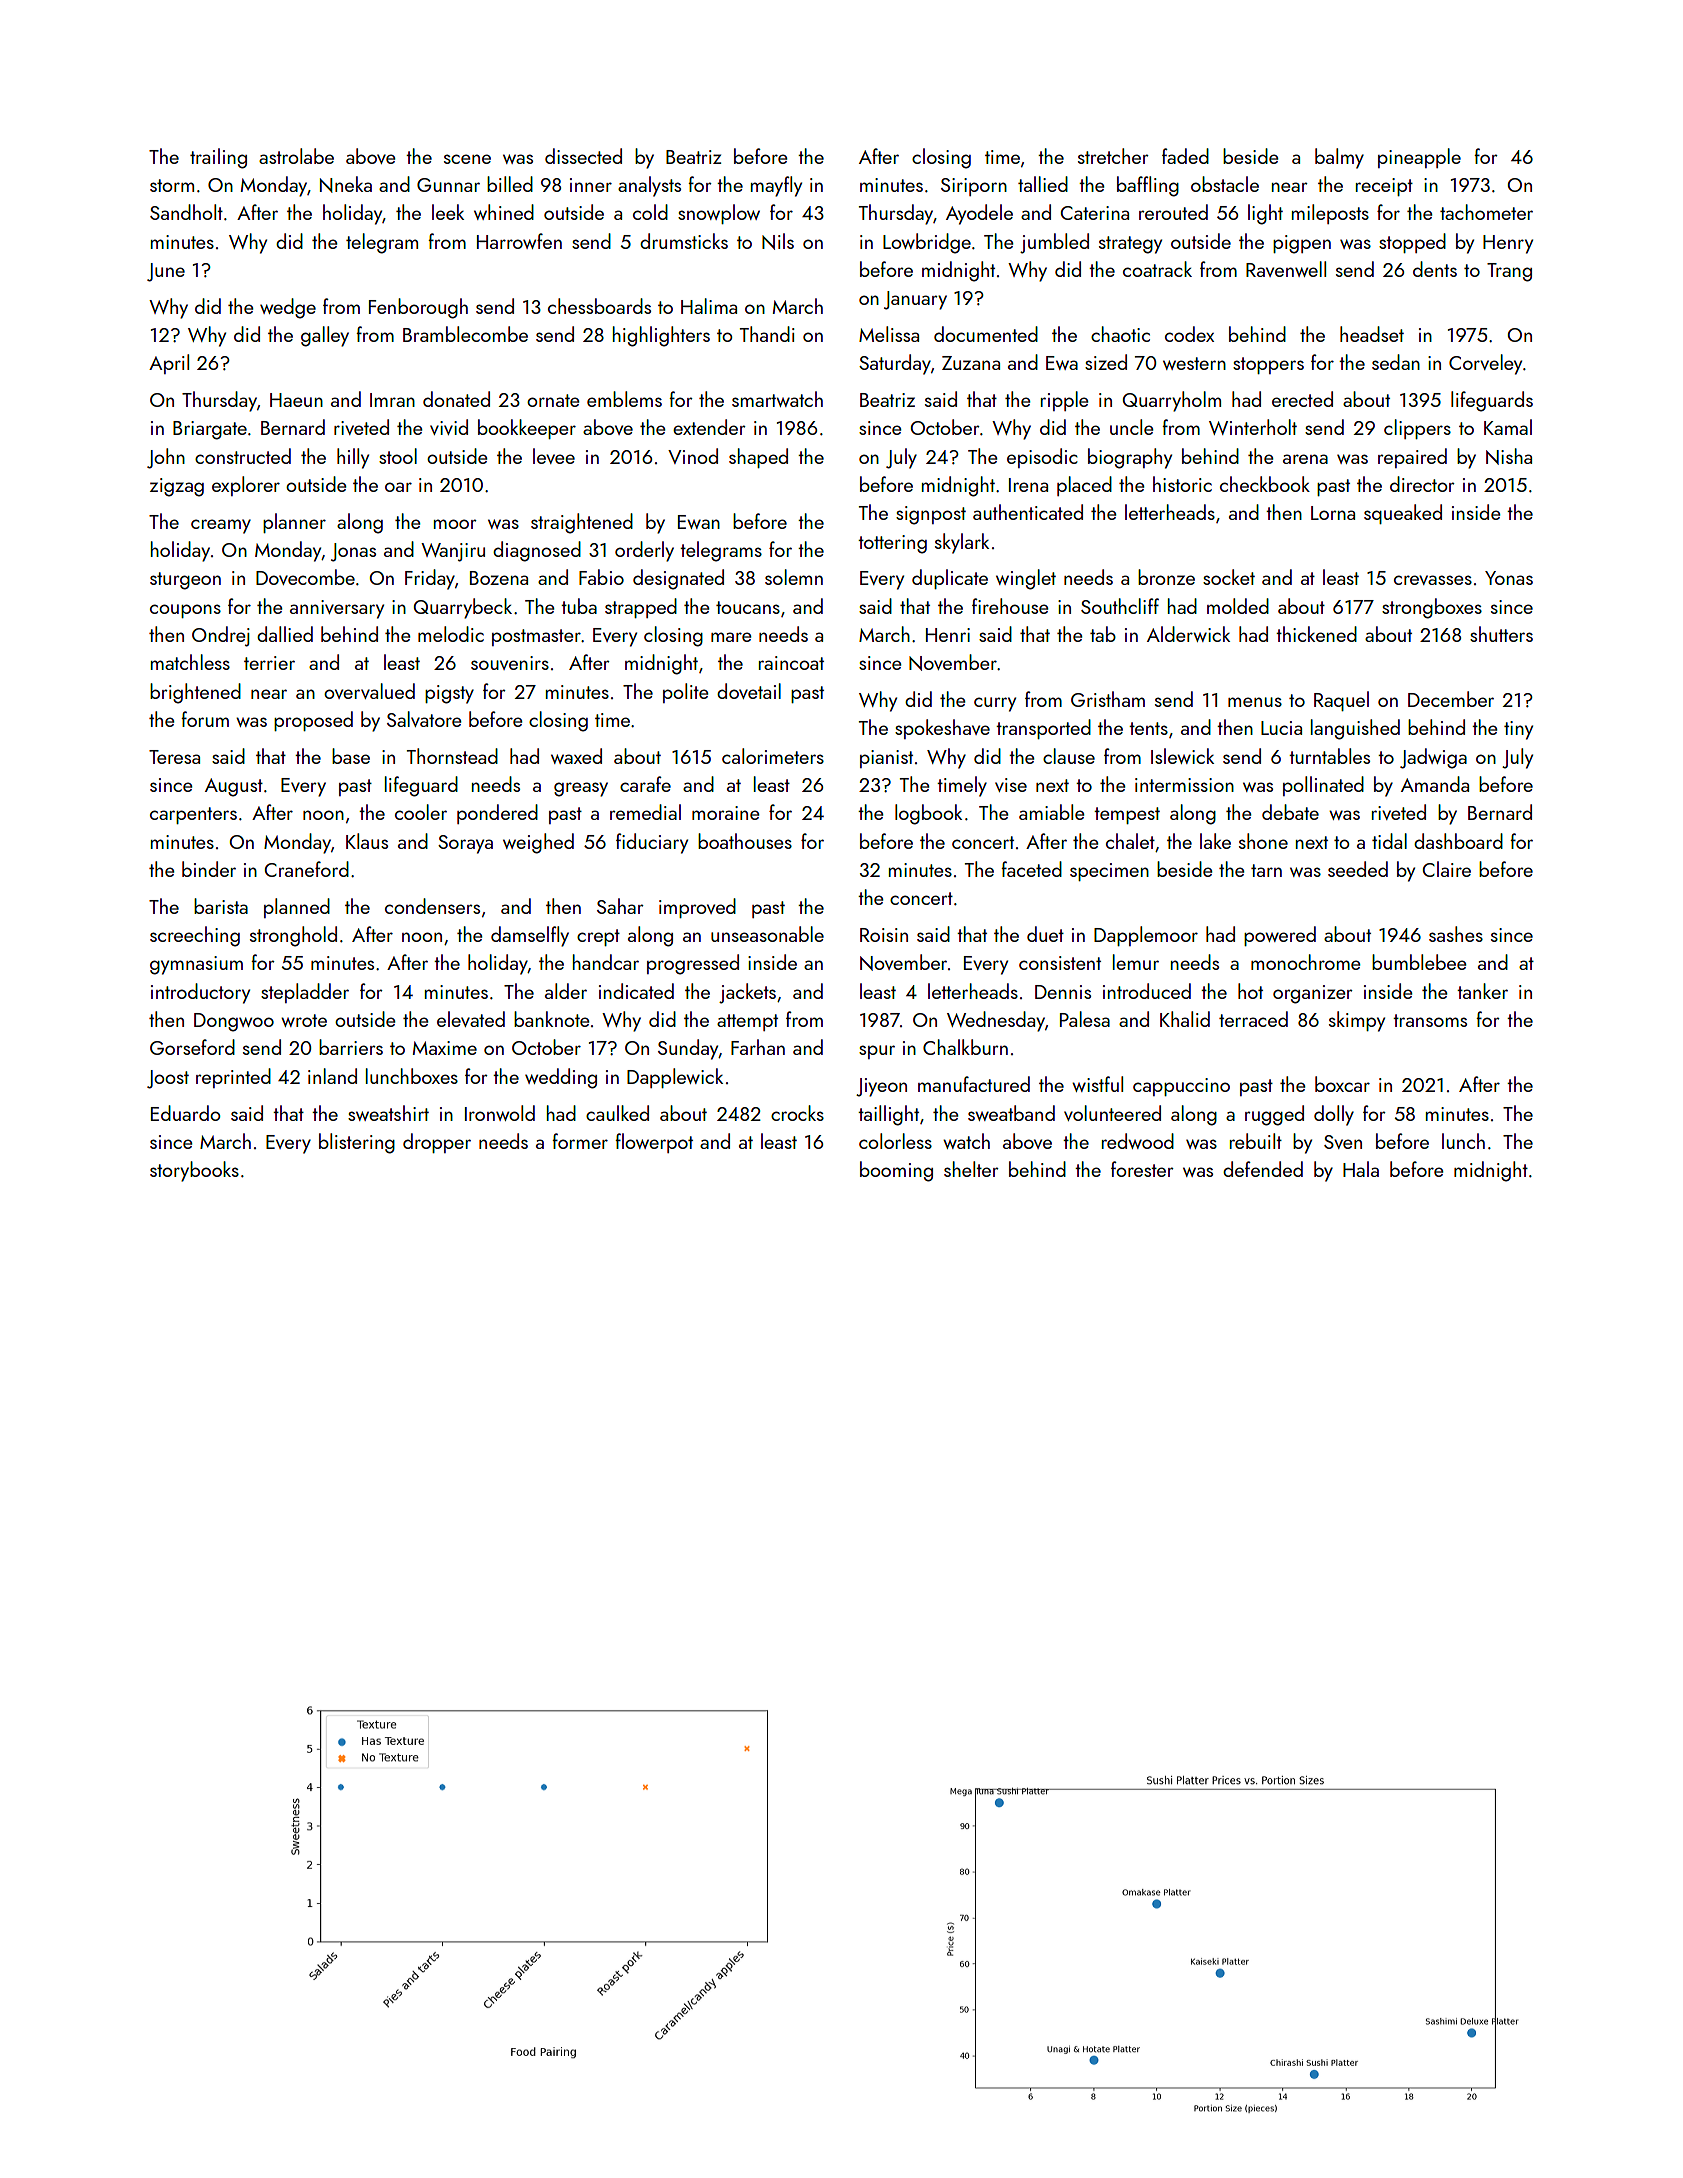 The image size is (1683, 2178). What do you see at coordinates (1509, 272) in the document?
I see `Trang` at bounding box center [1509, 272].
